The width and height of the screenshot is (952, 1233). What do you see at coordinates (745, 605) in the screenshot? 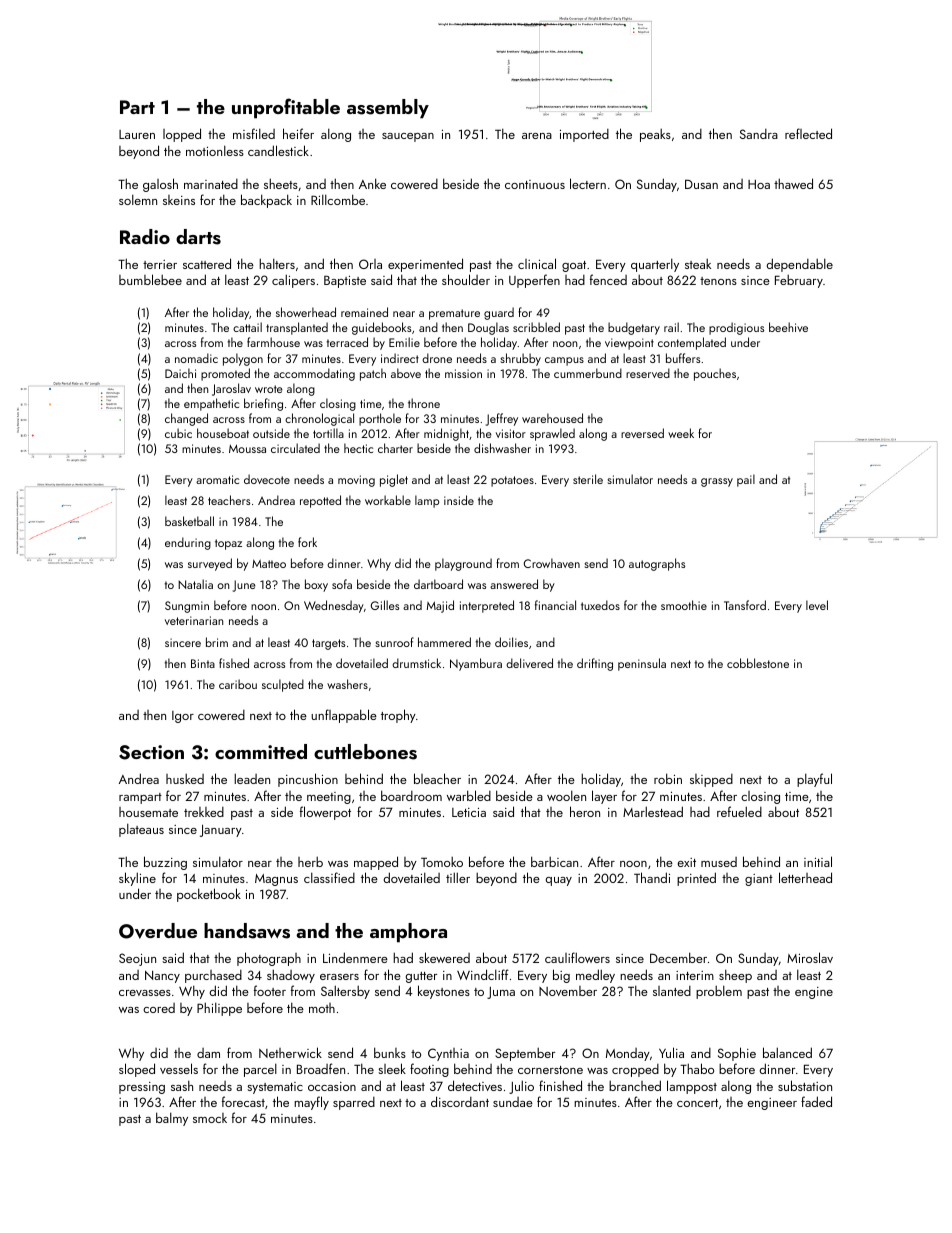
I see `Tansford` at bounding box center [745, 605].
